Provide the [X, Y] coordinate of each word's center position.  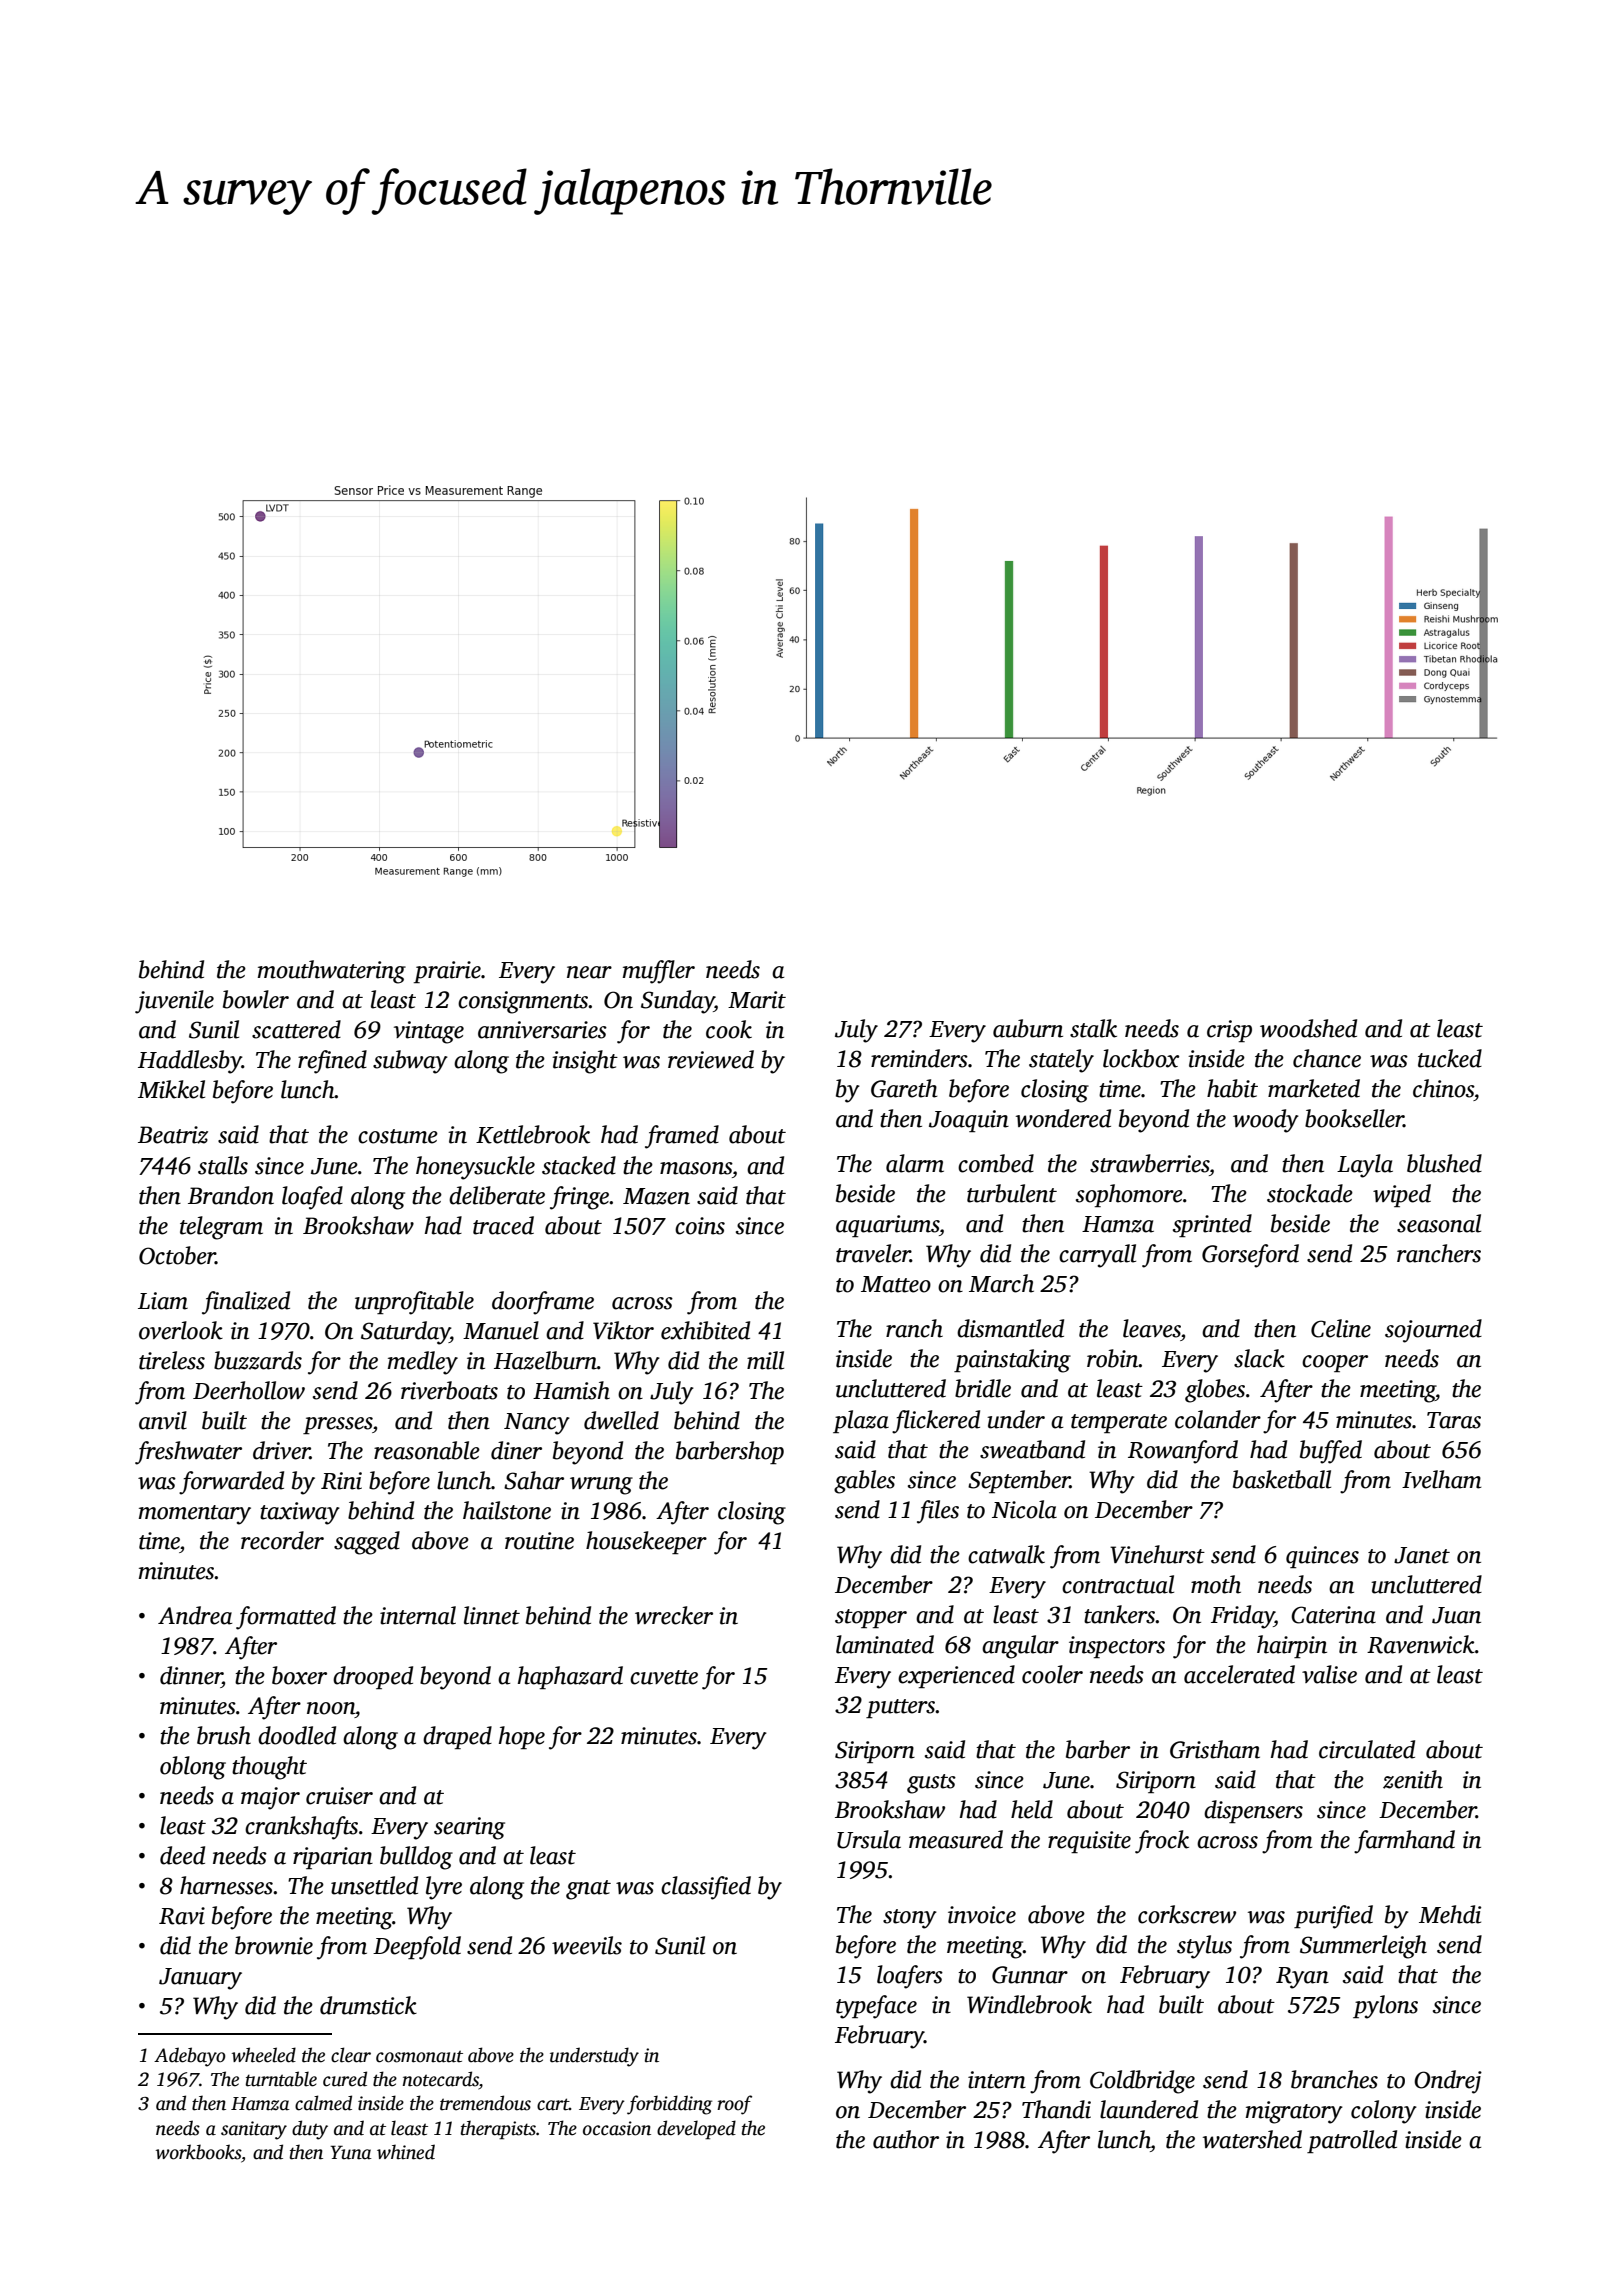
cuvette [664, 1677]
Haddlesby [190, 1062]
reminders [919, 1058]
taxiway [300, 1513]
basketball [1282, 1479]
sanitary [254, 2130]
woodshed [1308, 1028]
